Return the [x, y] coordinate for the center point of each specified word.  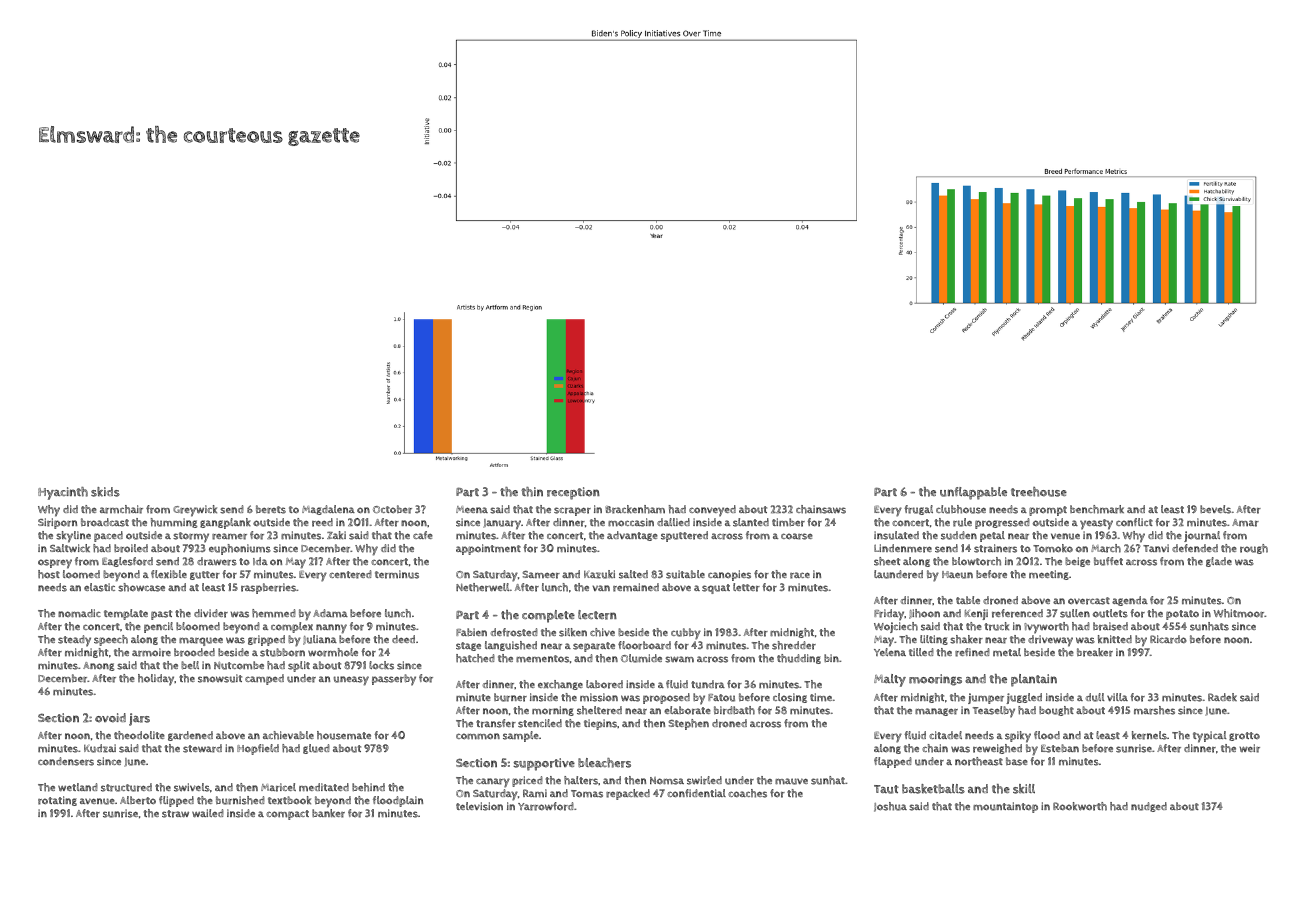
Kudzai [100, 748]
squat [716, 589]
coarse [797, 536]
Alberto [138, 800]
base [1017, 761]
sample [521, 736]
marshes [1154, 710]
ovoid [110, 718]
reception [573, 493]
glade [1219, 562]
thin [532, 492]
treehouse [1039, 492]
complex [292, 627]
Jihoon [924, 614]
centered [350, 574]
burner [510, 697]
